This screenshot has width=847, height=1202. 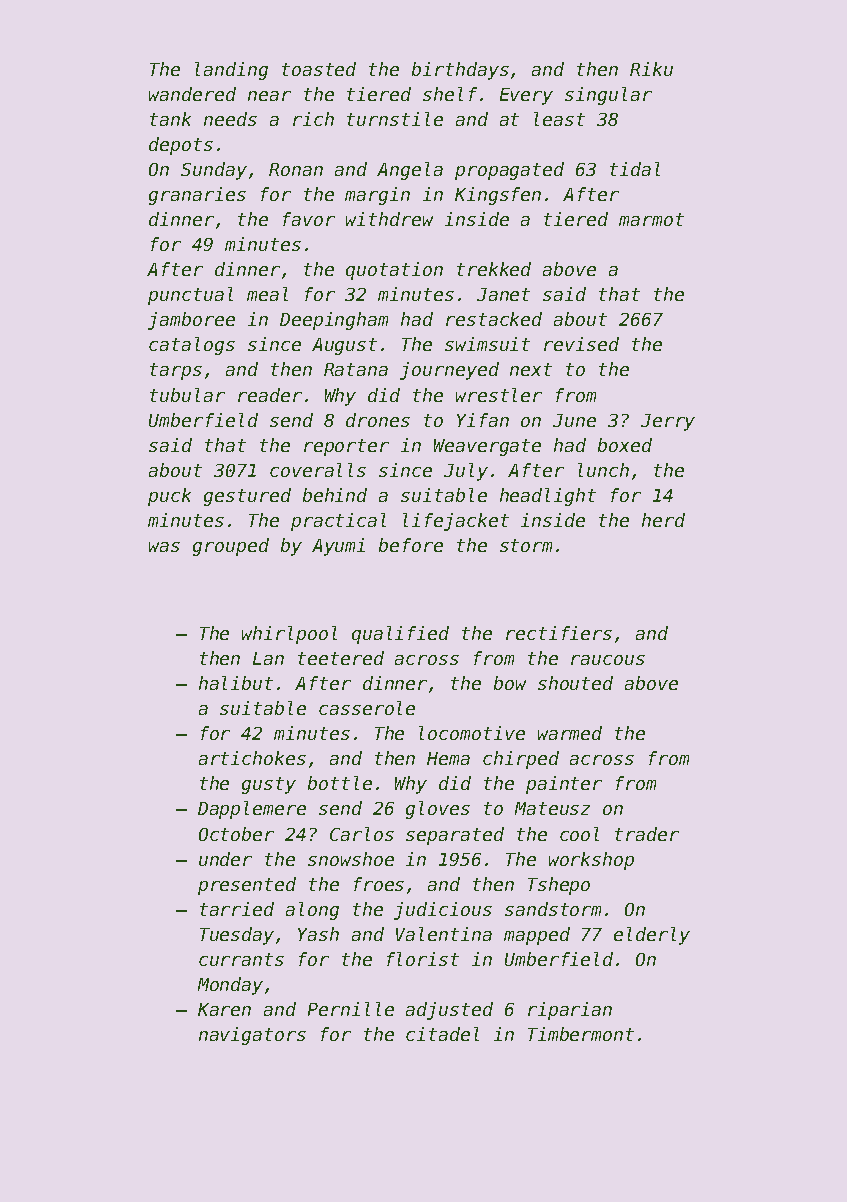 What do you see at coordinates (591, 861) in the screenshot?
I see `workshop` at bounding box center [591, 861].
